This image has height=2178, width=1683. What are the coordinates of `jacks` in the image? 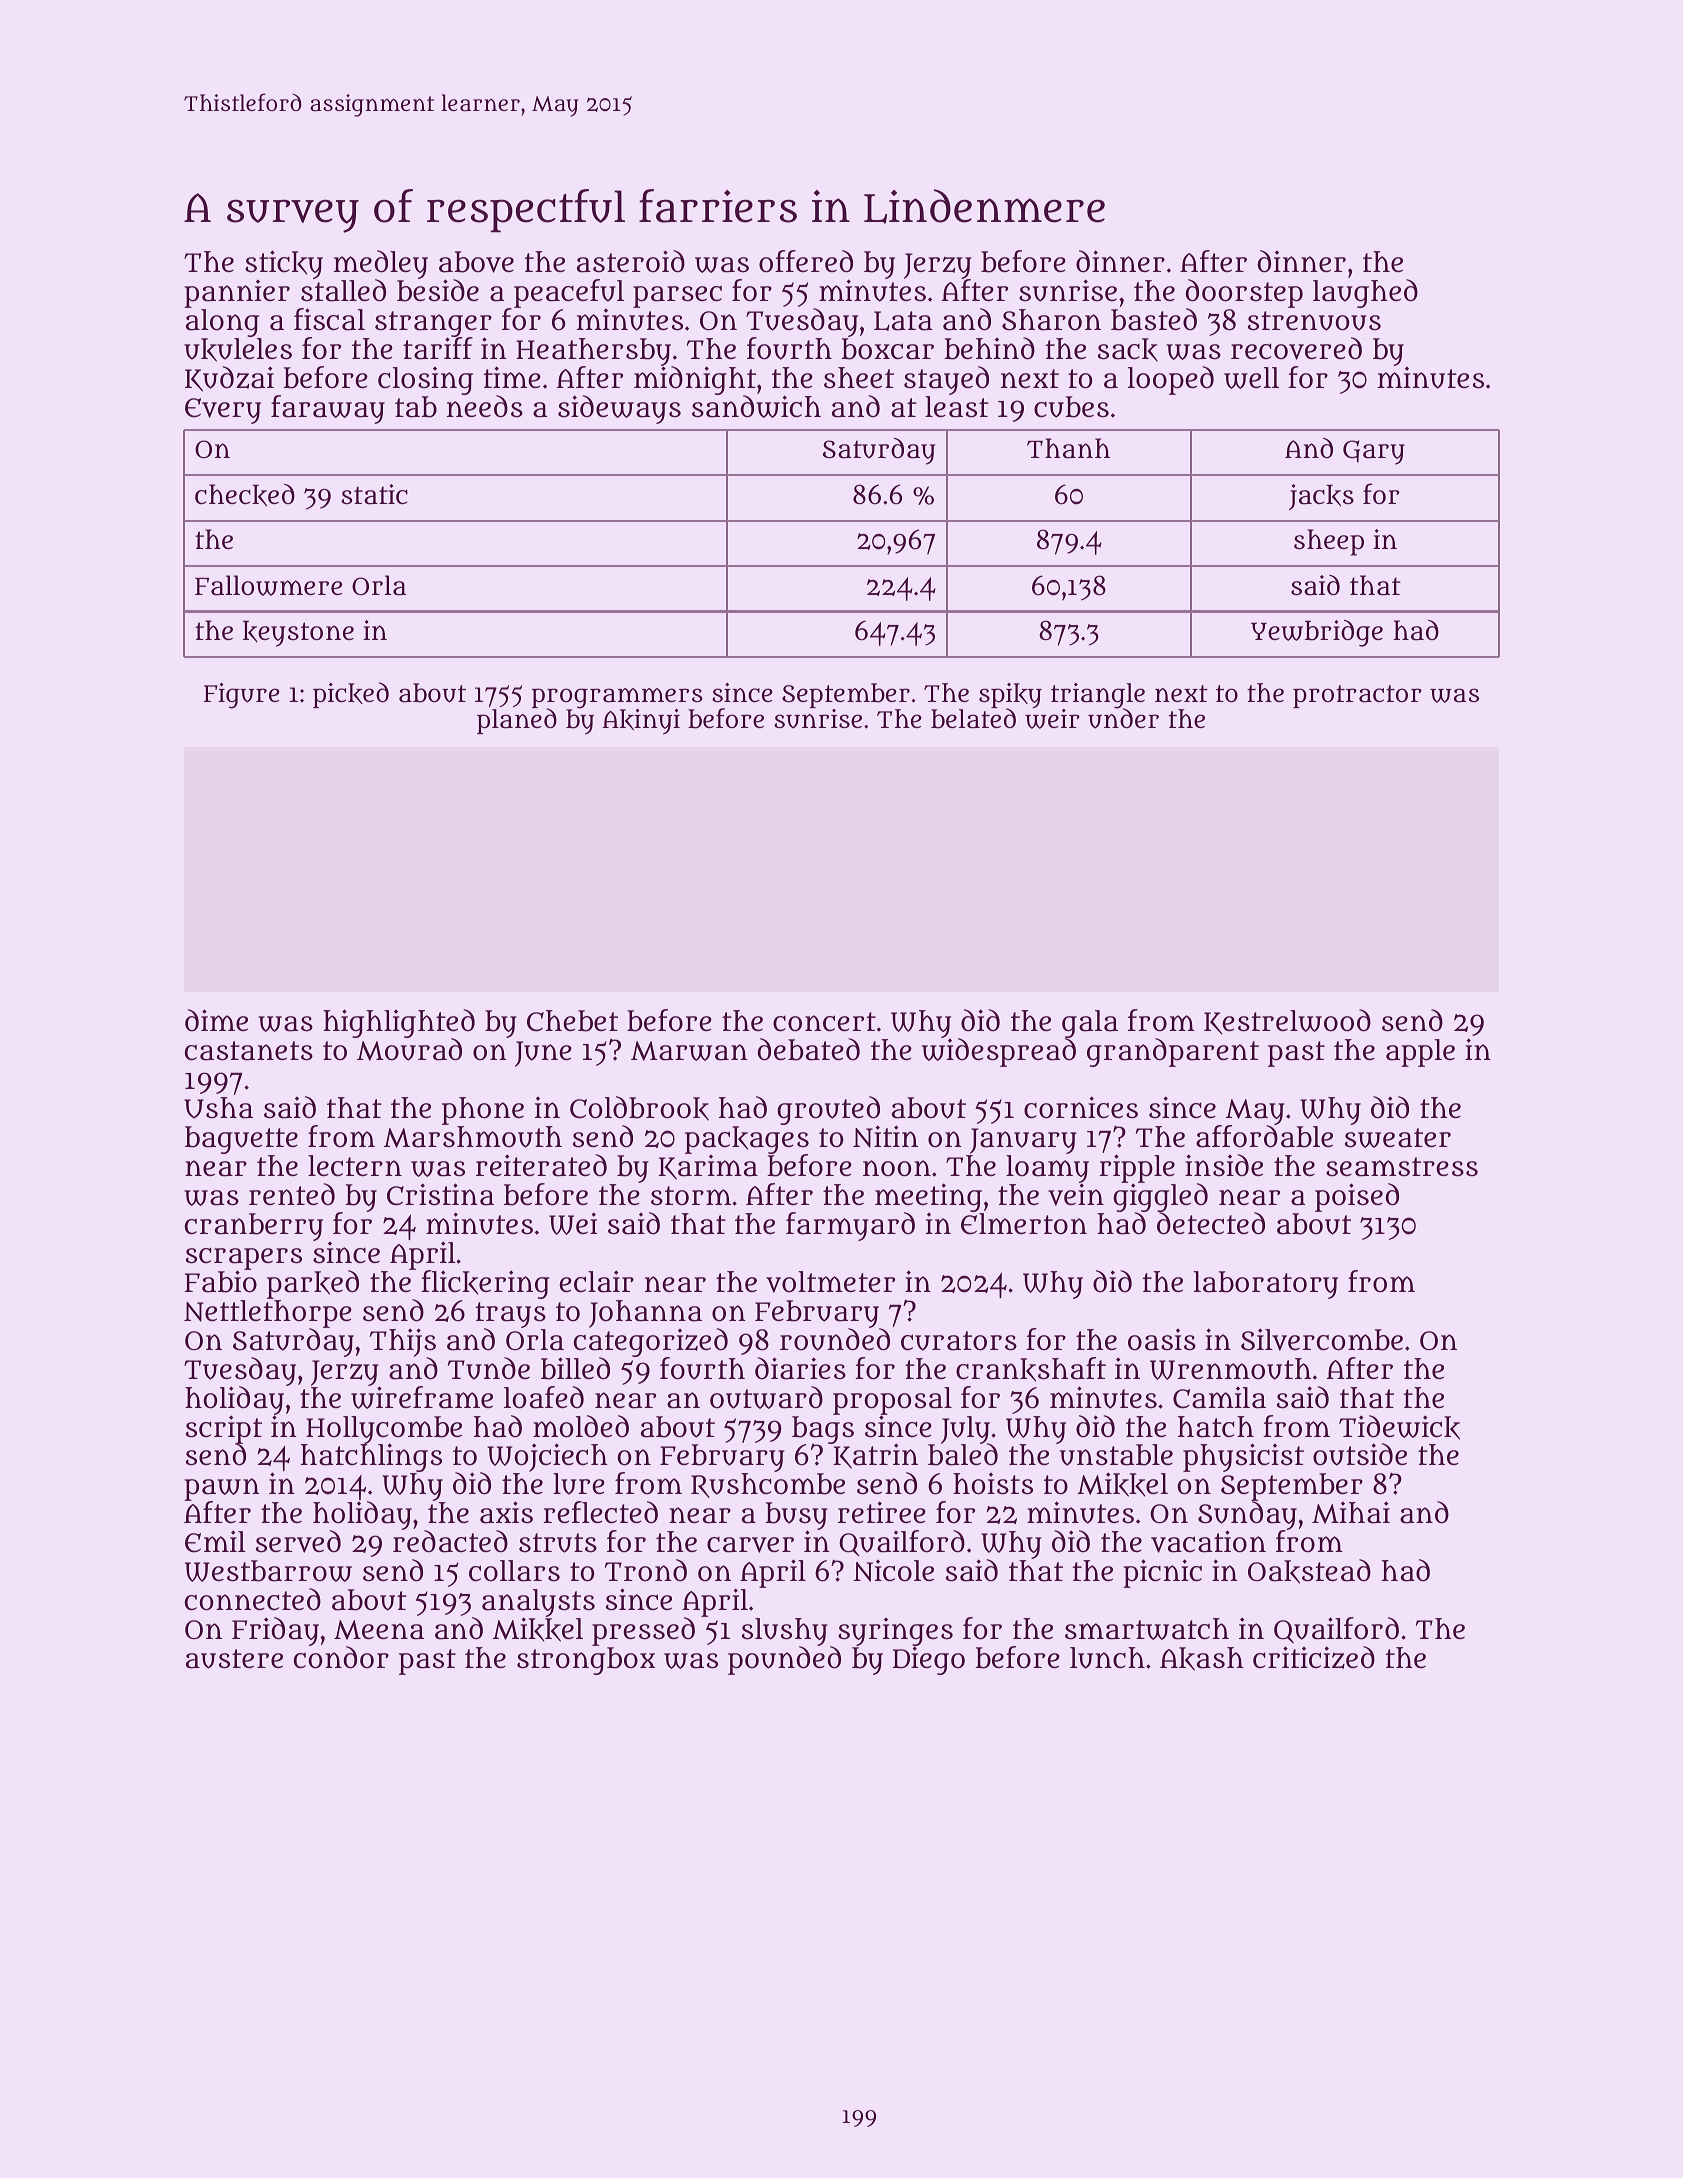 It's located at (1321, 497).
